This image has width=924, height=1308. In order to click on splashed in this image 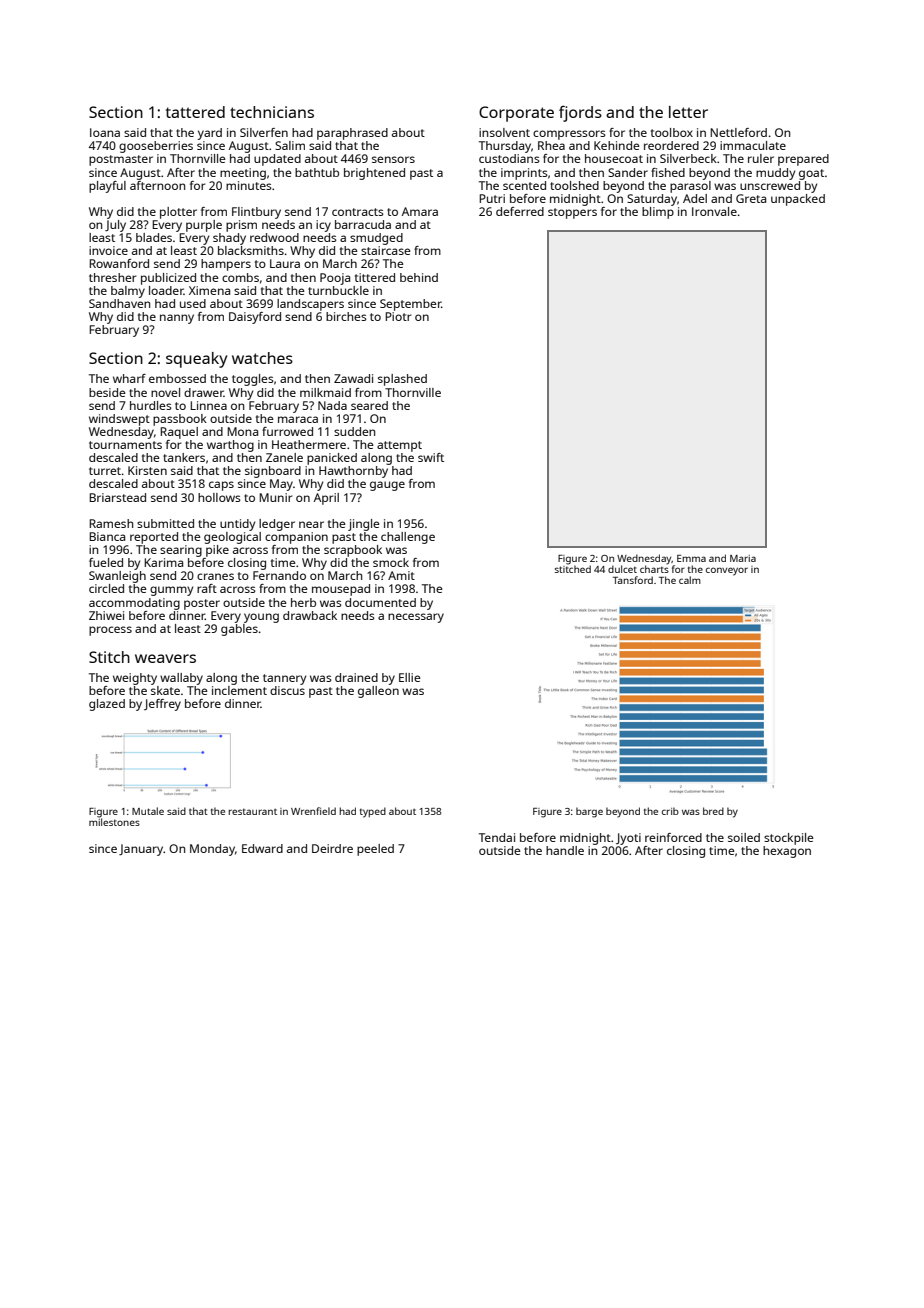, I will do `click(402, 380)`.
